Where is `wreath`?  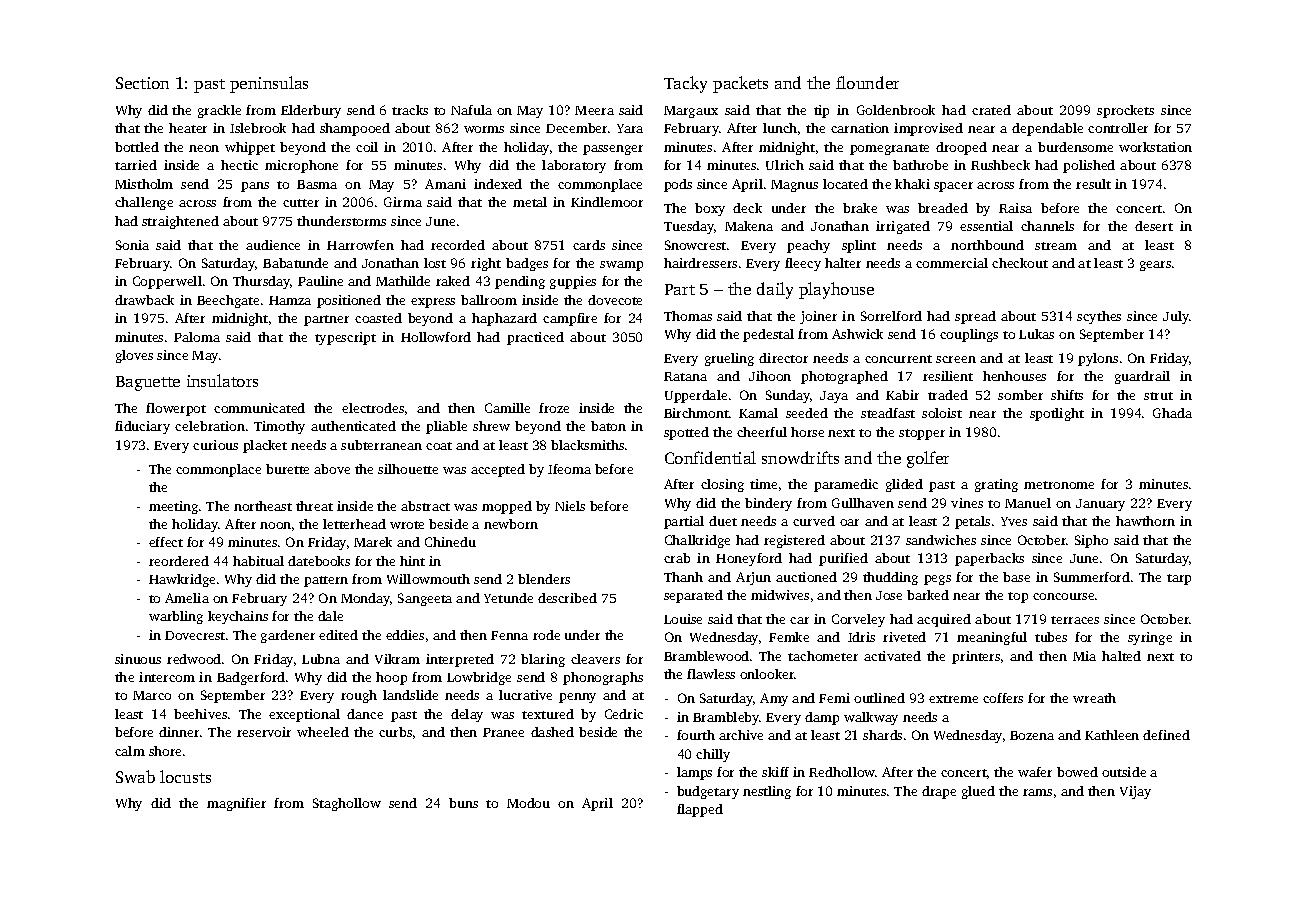 wreath is located at coordinates (1094, 698).
